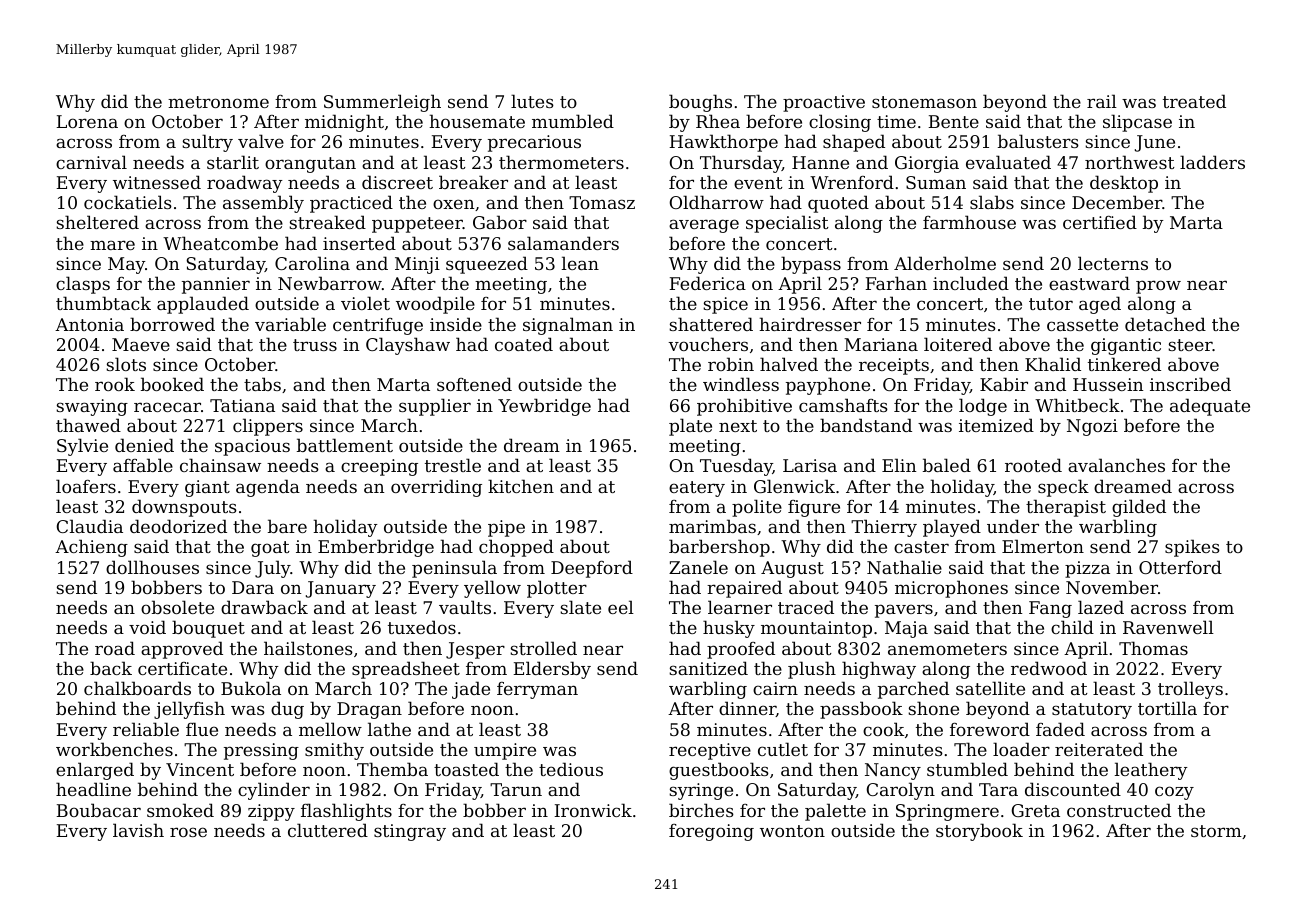 Image resolution: width=1308 pixels, height=924 pixels. Describe the element at coordinates (697, 489) in the screenshot. I see `eatery` at that location.
